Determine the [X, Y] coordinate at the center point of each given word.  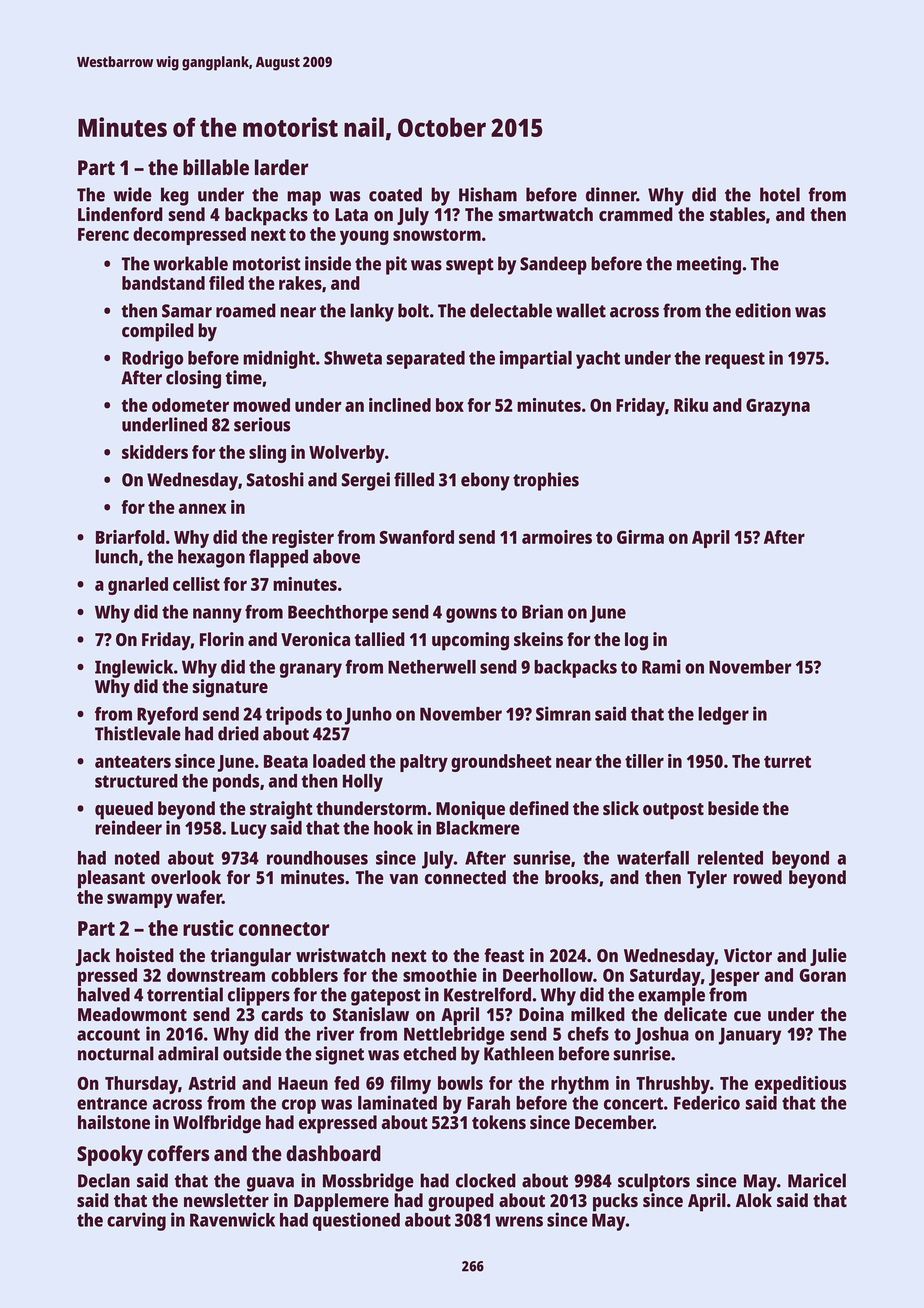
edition [763, 310]
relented [730, 858]
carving [136, 1221]
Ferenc [103, 234]
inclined [400, 405]
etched [429, 1053]
